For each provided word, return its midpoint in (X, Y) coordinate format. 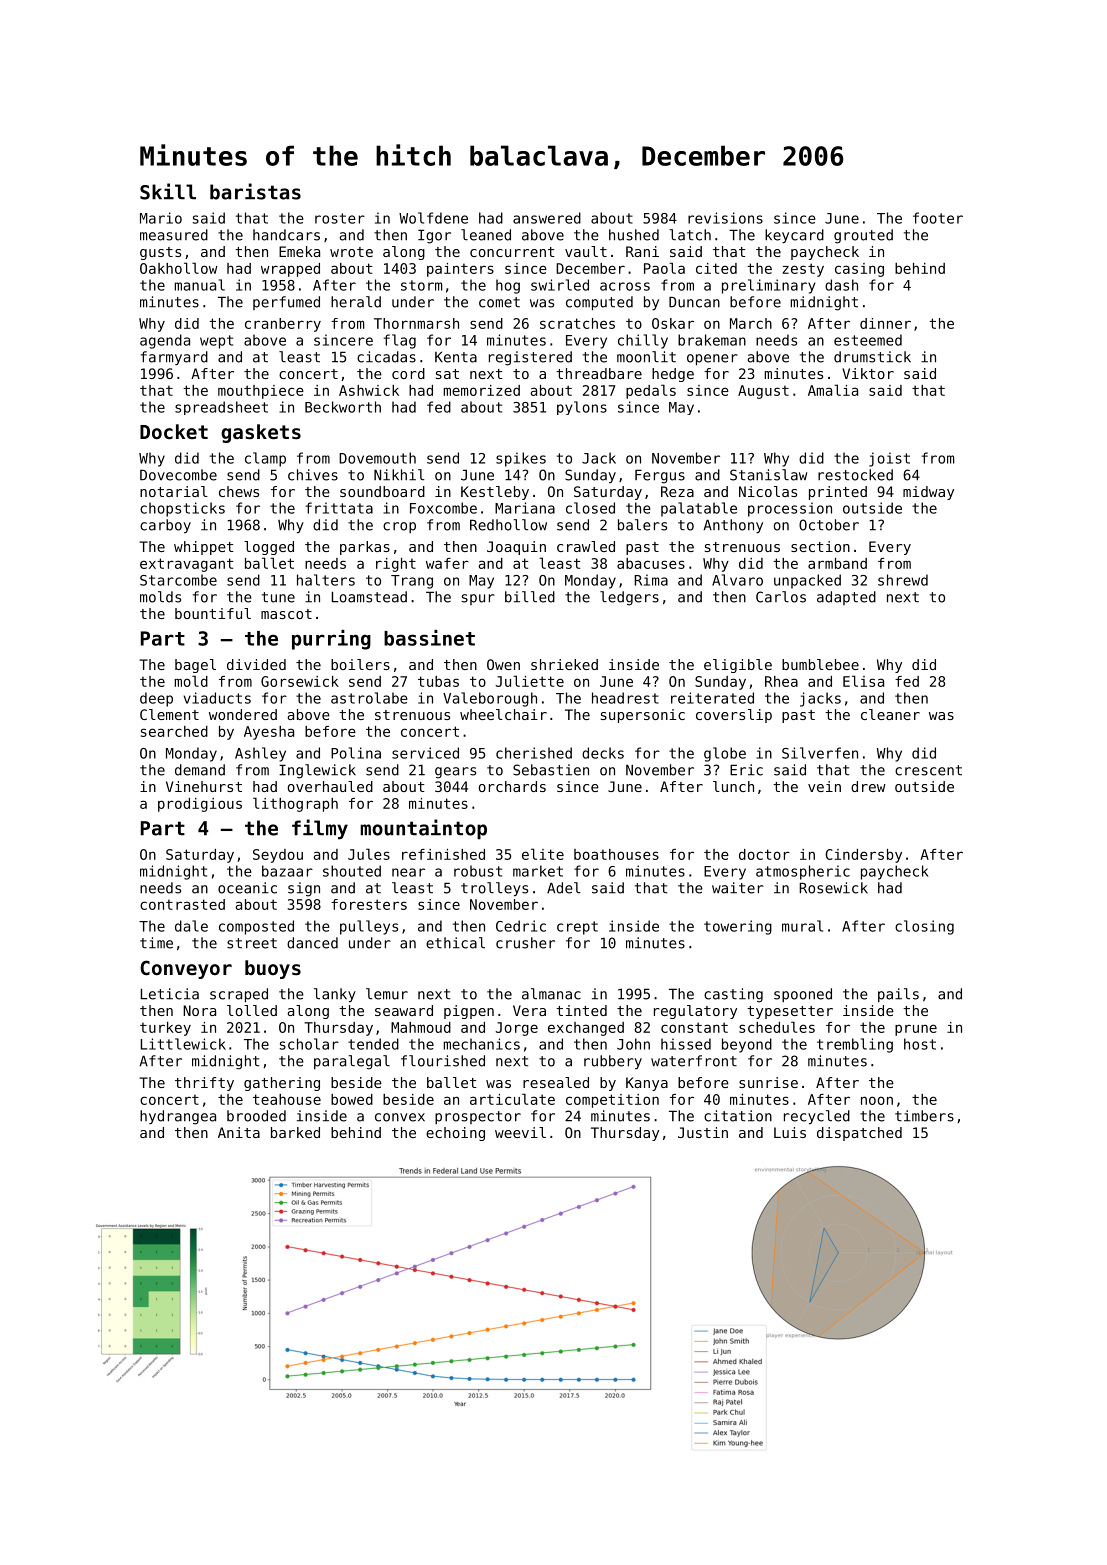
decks (603, 753)
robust (478, 871)
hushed (634, 235)
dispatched (859, 1134)
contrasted (182, 904)
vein (824, 786)
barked (295, 1132)
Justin (703, 1132)
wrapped (290, 270)
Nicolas (768, 491)
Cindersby (863, 856)
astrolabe (369, 698)
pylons (582, 408)
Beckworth (343, 407)
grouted (863, 236)
